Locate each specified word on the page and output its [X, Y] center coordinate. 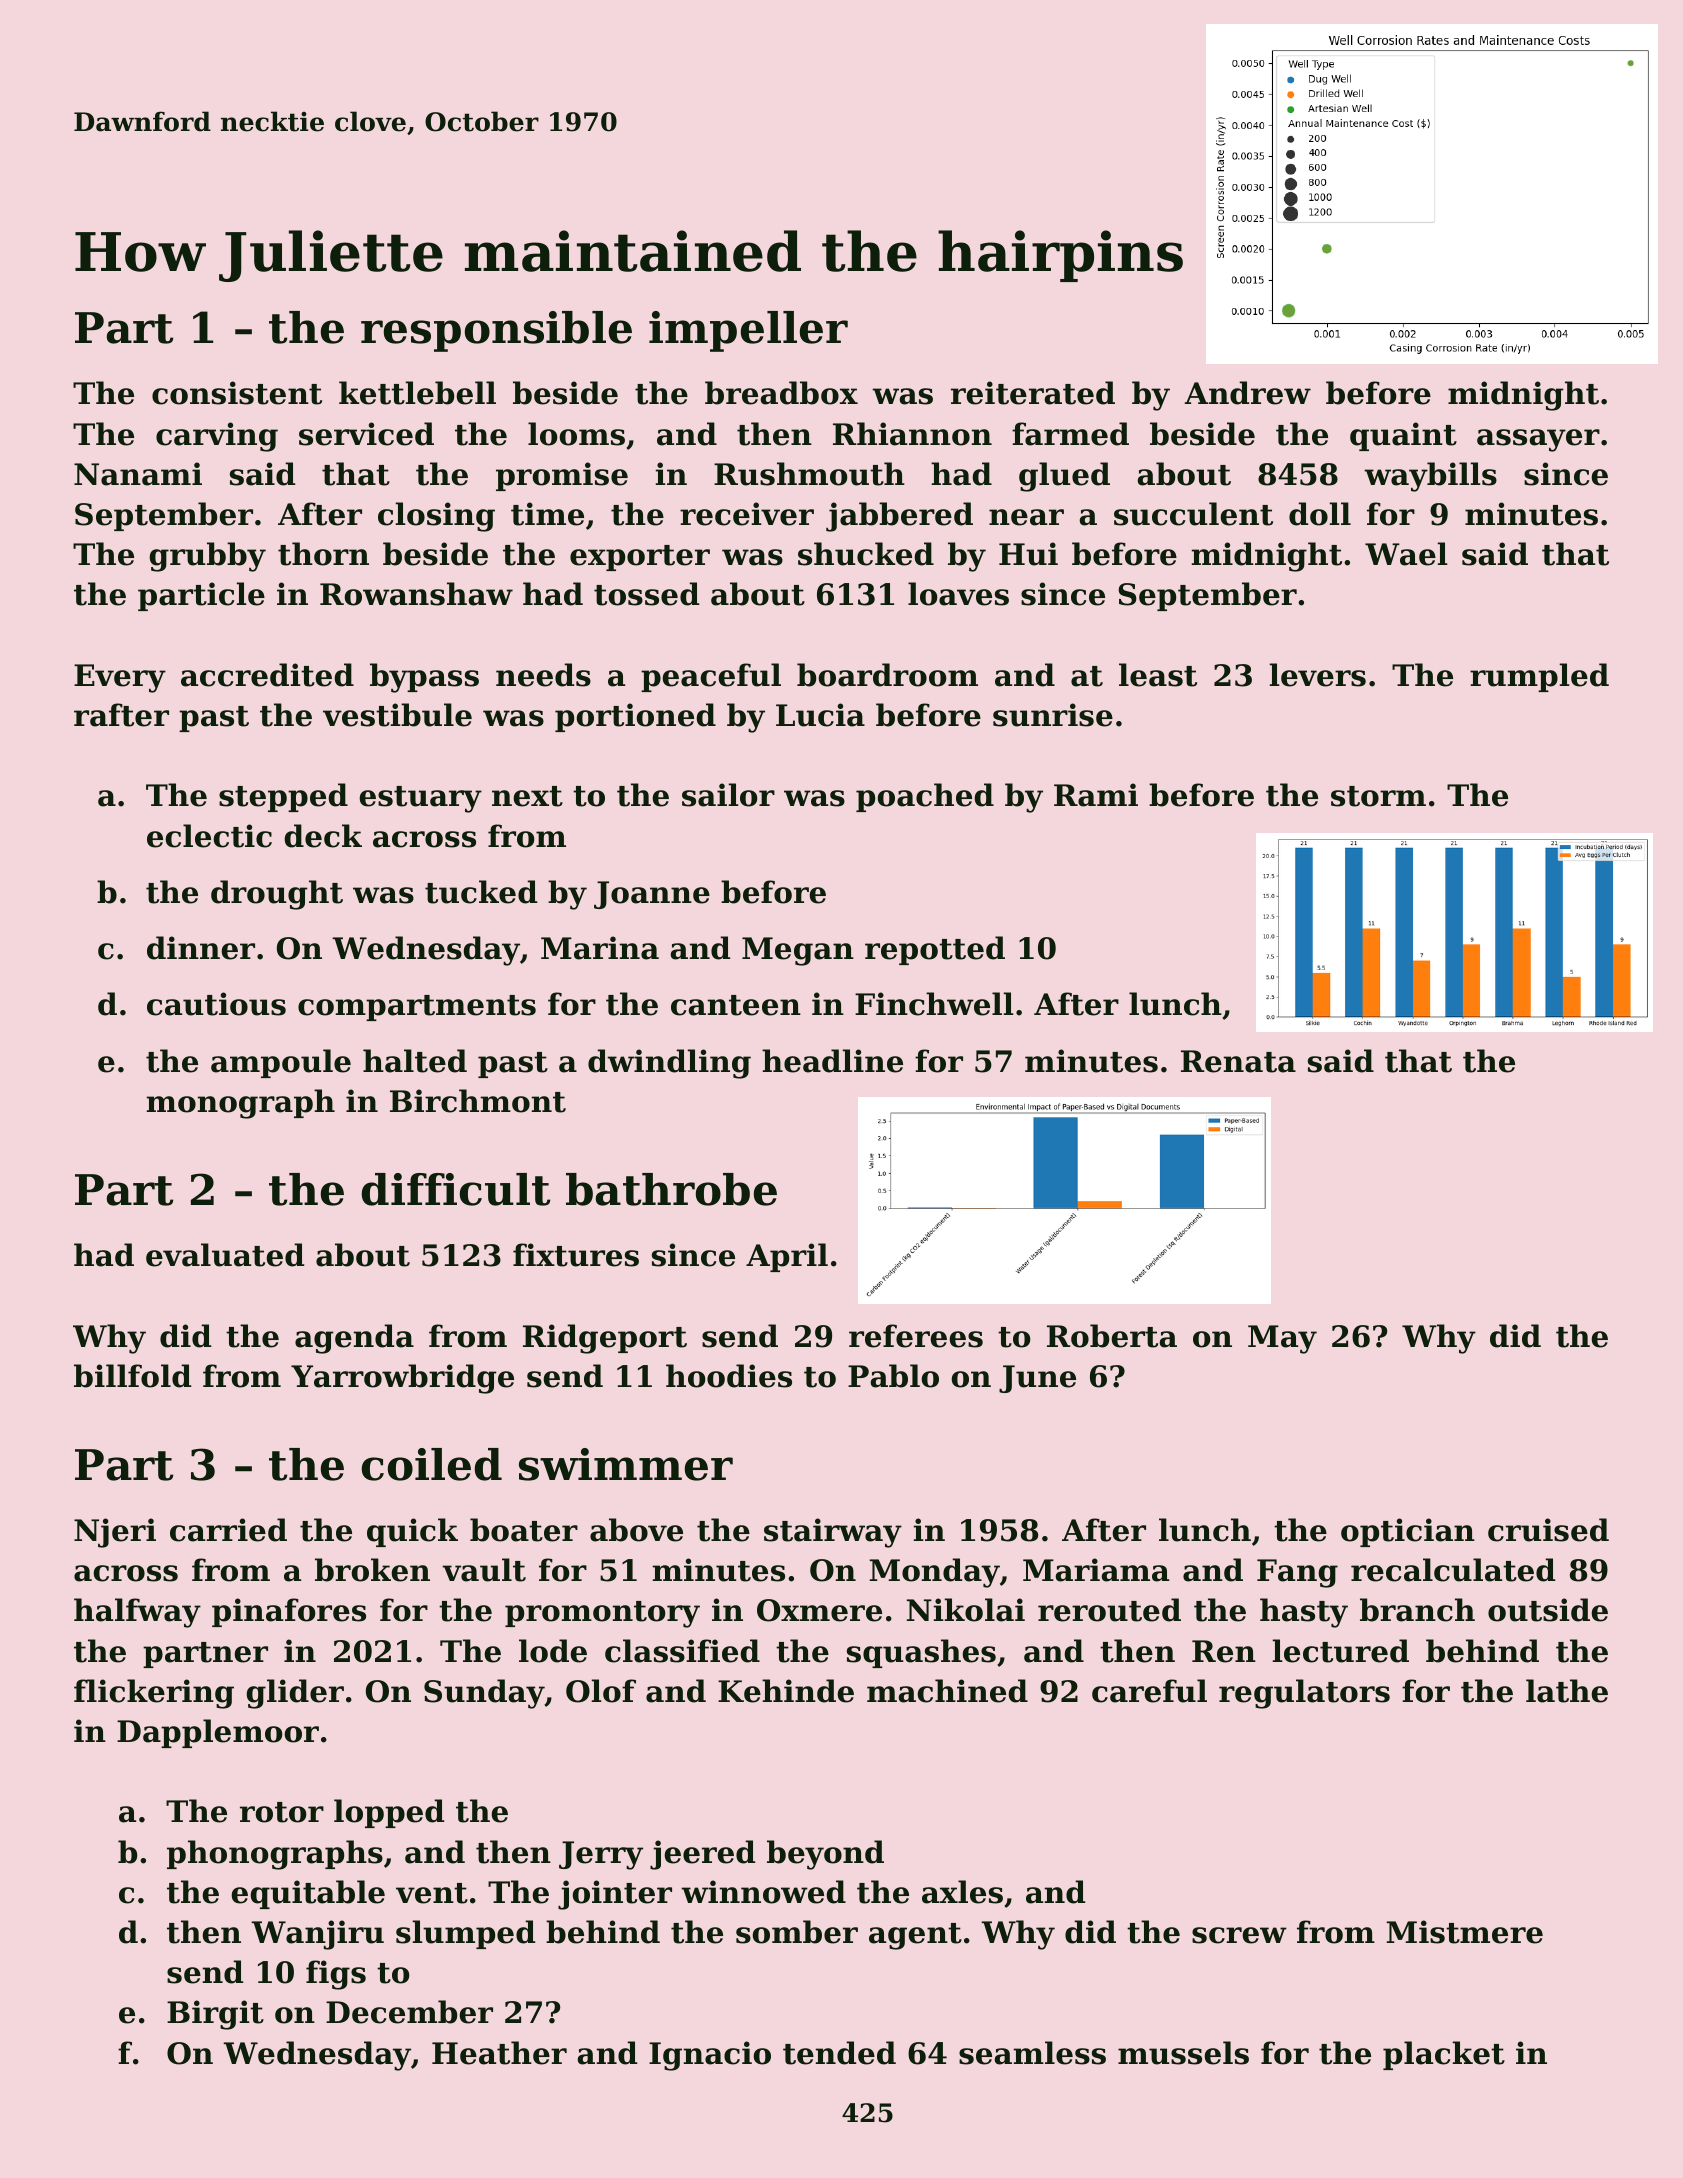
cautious [216, 1004]
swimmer [626, 1464]
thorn [323, 554]
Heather [499, 2053]
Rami [1096, 795]
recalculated [1453, 1570]
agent [915, 1936]
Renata [1238, 1061]
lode [553, 1651]
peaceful [711, 677]
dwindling [669, 1064]
